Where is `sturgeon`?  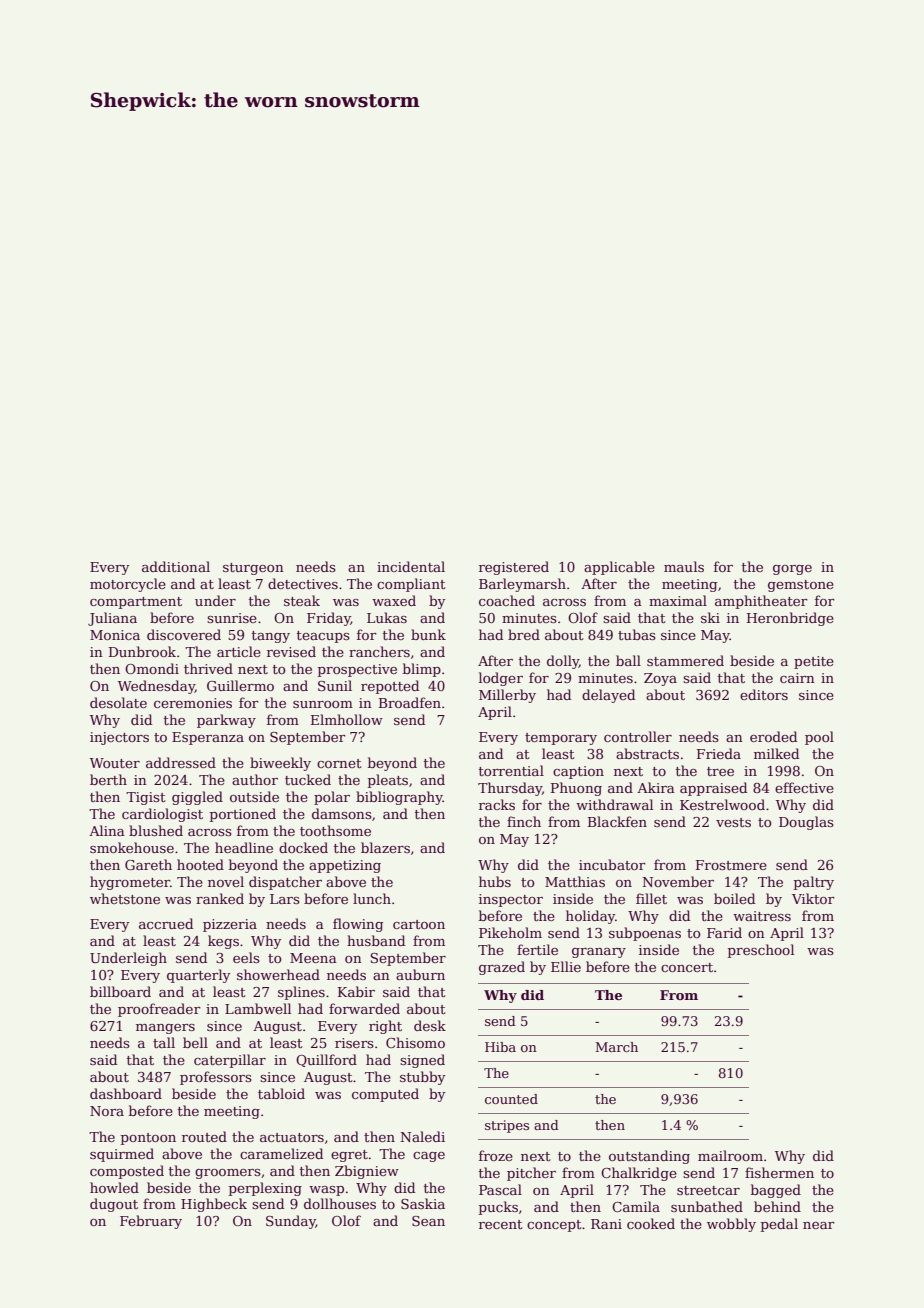 sturgeon is located at coordinates (253, 569).
